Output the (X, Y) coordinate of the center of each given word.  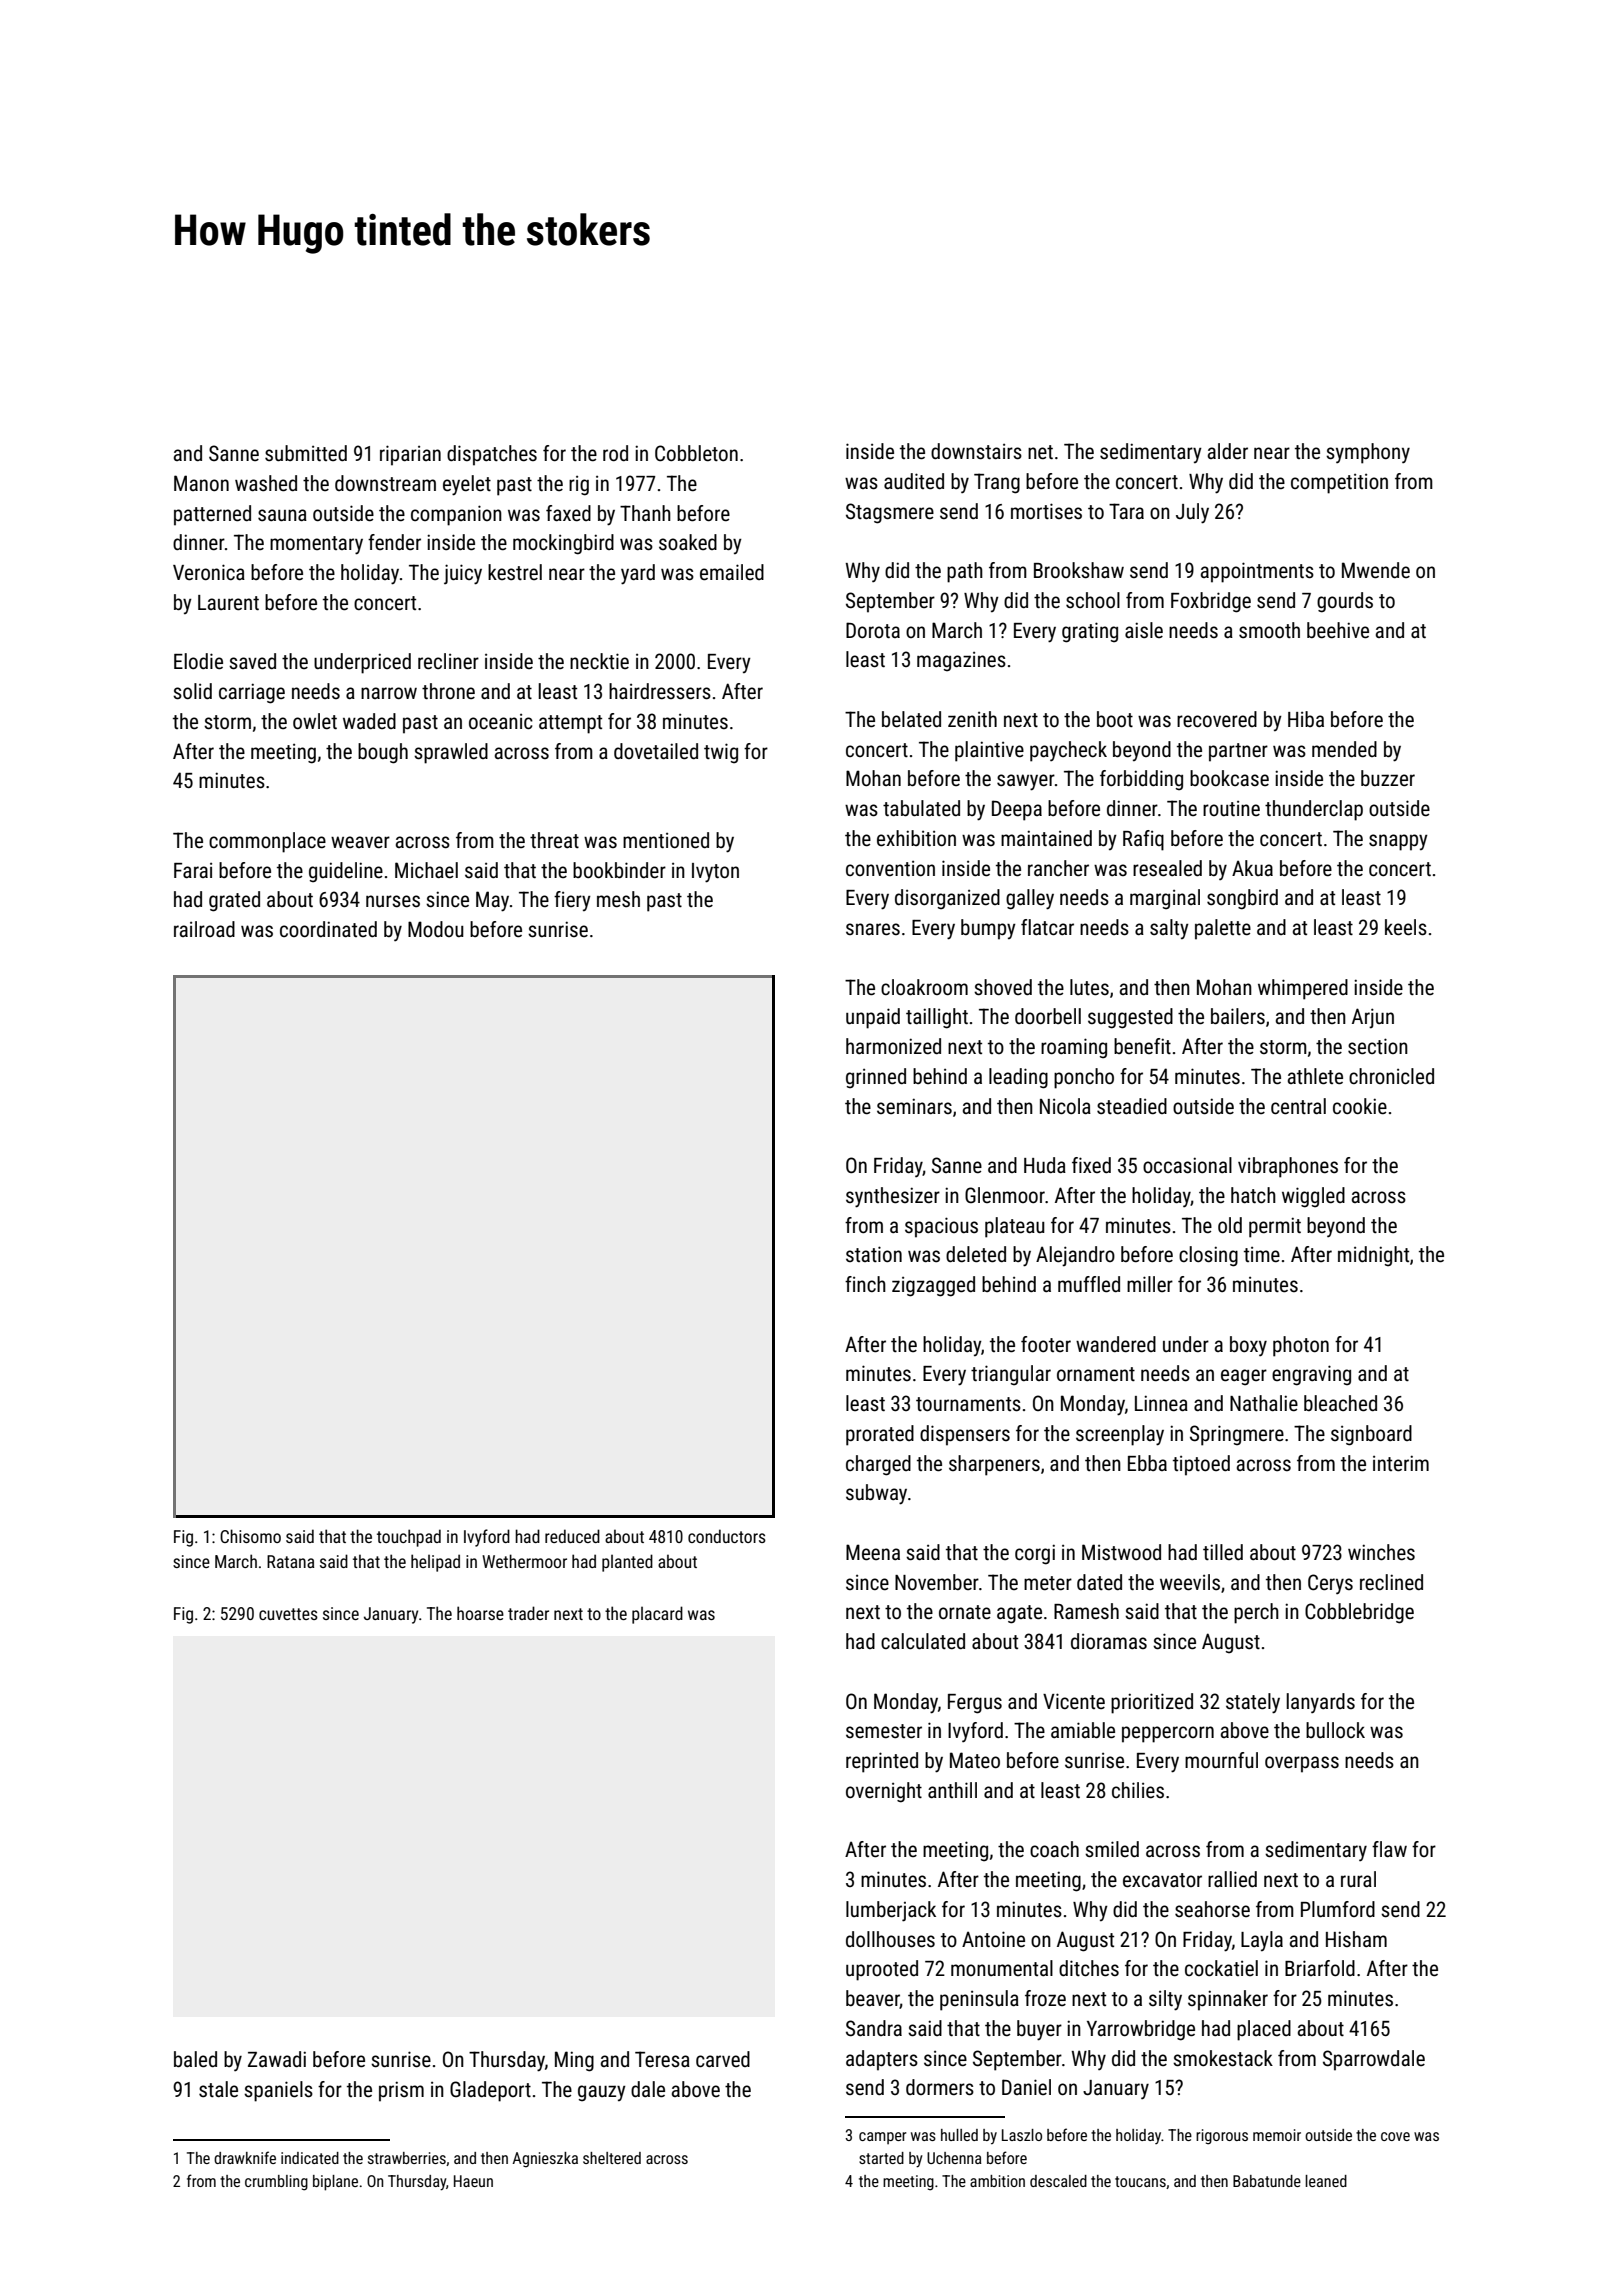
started (881, 2158)
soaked (688, 542)
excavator (1162, 1880)
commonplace (267, 842)
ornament (1096, 1374)
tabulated (921, 808)
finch (865, 1284)
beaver (873, 1999)
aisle (1144, 630)
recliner (448, 661)
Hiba (1306, 719)
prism (401, 2091)
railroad (204, 929)
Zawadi (277, 2059)
